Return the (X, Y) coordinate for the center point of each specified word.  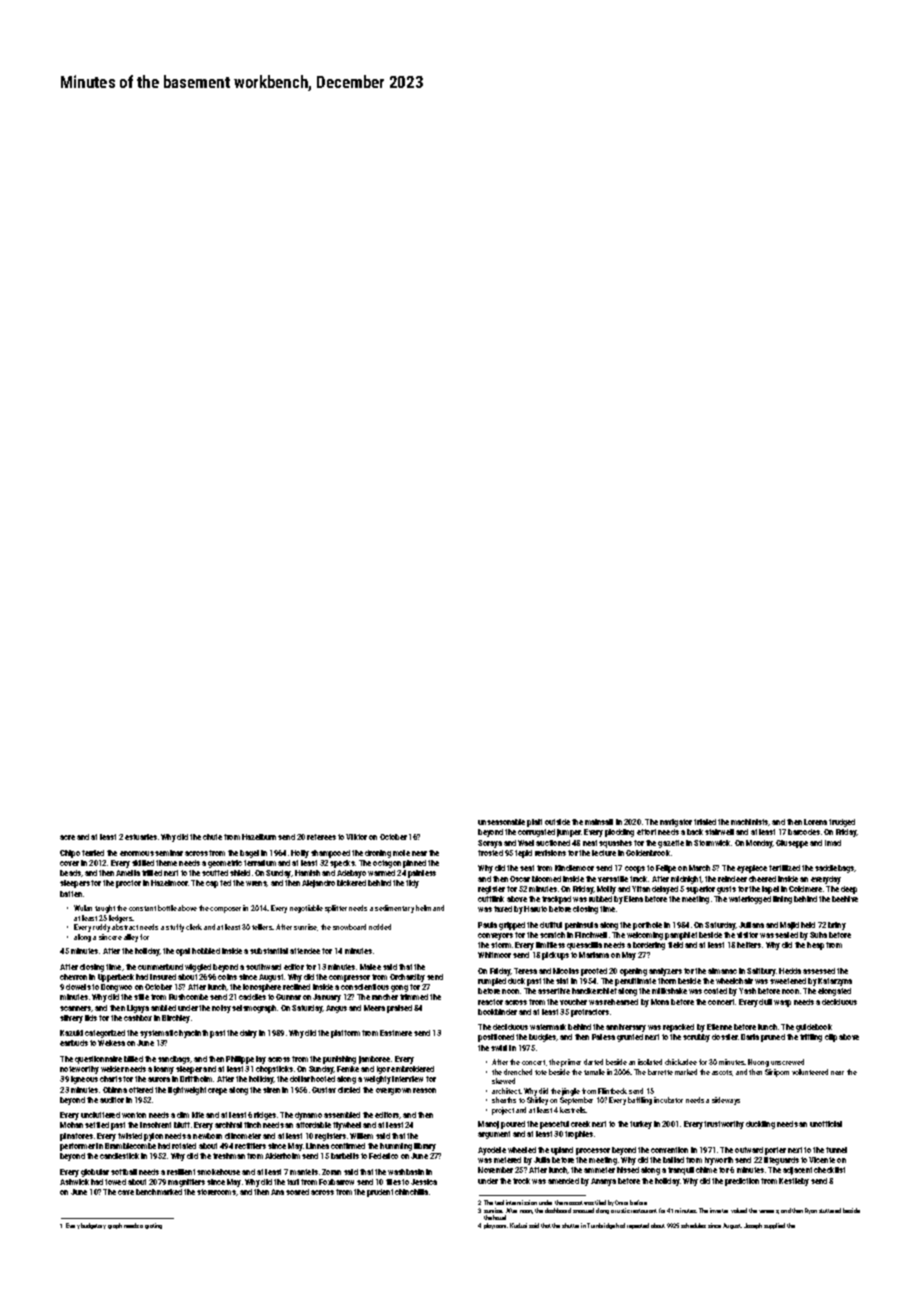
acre (67, 837)
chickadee (681, 1062)
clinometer (243, 1136)
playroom (496, 1226)
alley (131, 938)
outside (557, 822)
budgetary (93, 1226)
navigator (676, 823)
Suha (818, 935)
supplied (774, 1226)
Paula (487, 925)
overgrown (393, 1091)
